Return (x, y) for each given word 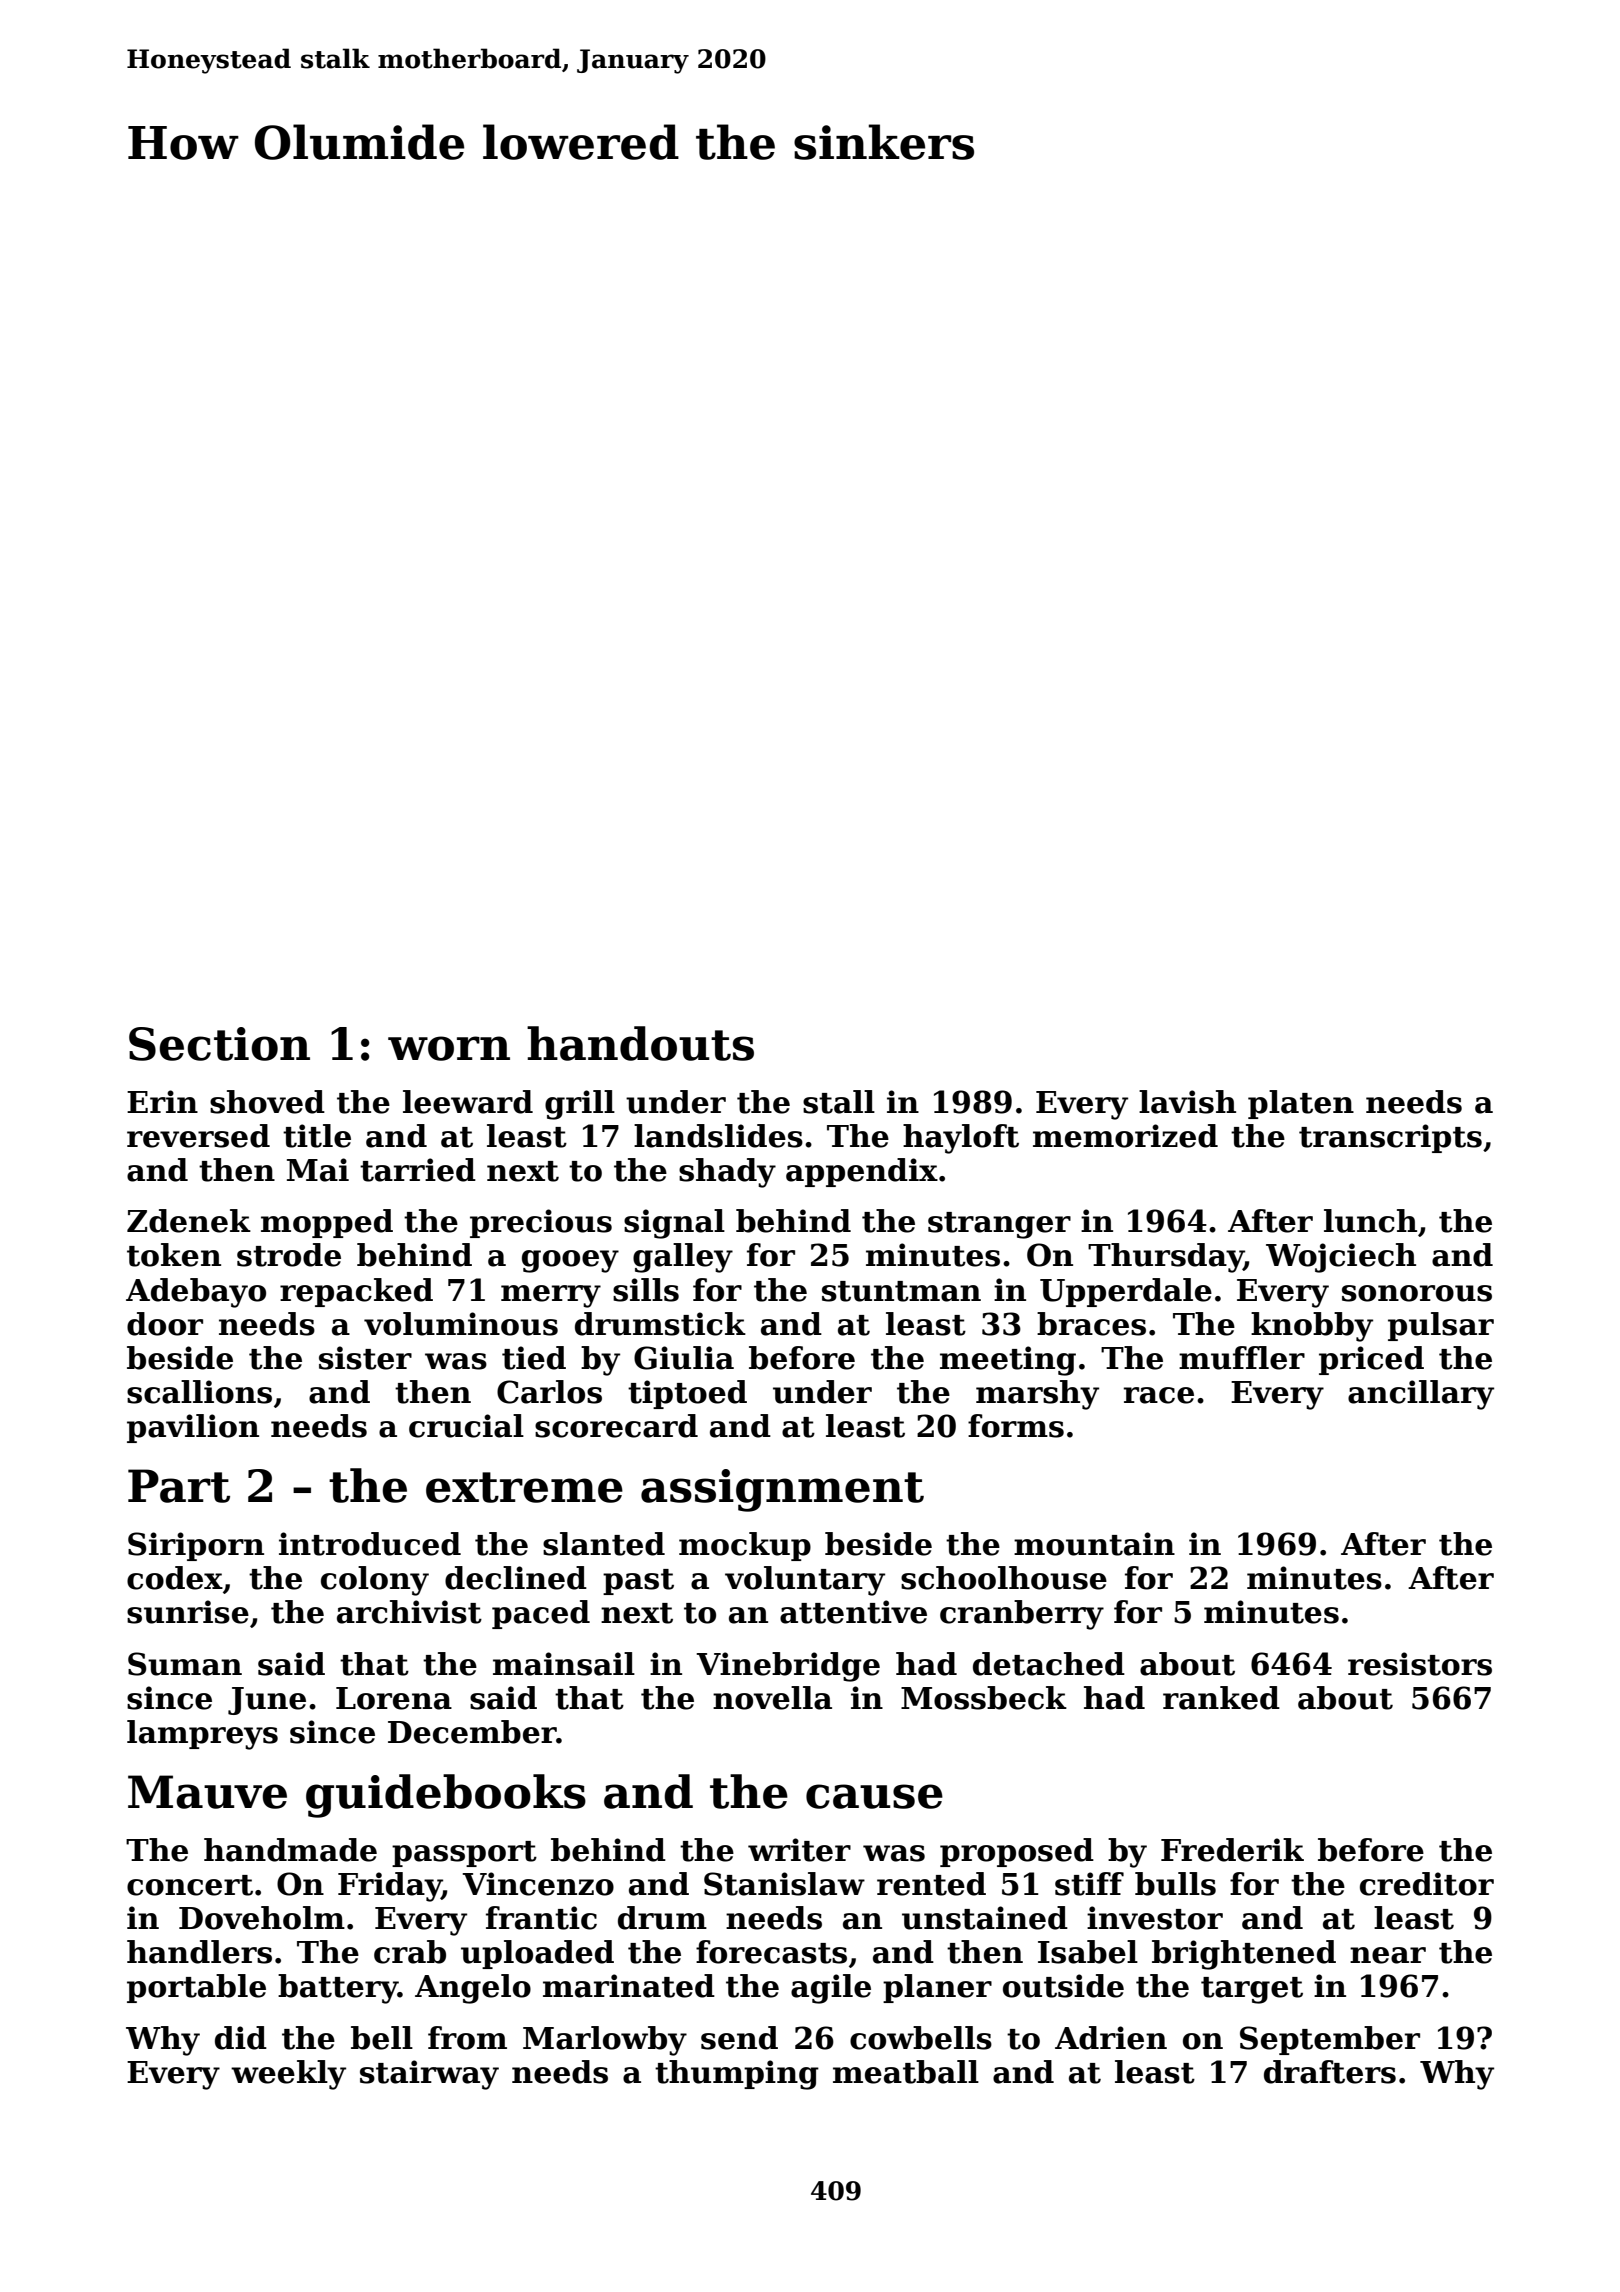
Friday (390, 1887)
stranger (999, 1225)
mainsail (564, 1664)
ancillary (1421, 1395)
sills (646, 1290)
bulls (1175, 1884)
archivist (409, 1612)
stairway (429, 2075)
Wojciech (1341, 1258)
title (317, 1136)
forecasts (771, 1952)
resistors (1420, 1664)
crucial (466, 1426)
